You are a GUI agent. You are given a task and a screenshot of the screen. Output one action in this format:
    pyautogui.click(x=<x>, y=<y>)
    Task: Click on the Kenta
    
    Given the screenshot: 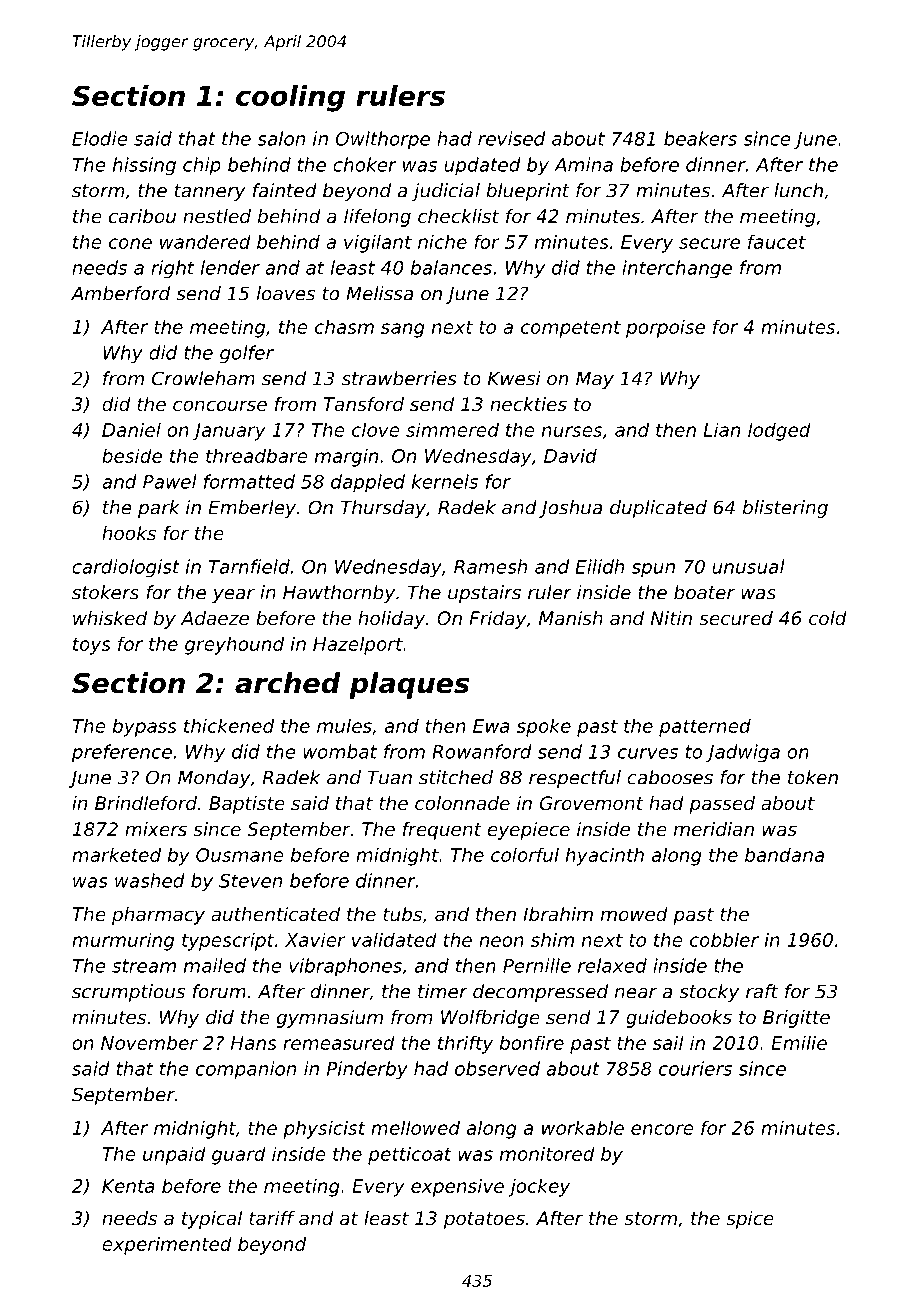 What is the action you would take?
    pyautogui.click(x=128, y=1186)
